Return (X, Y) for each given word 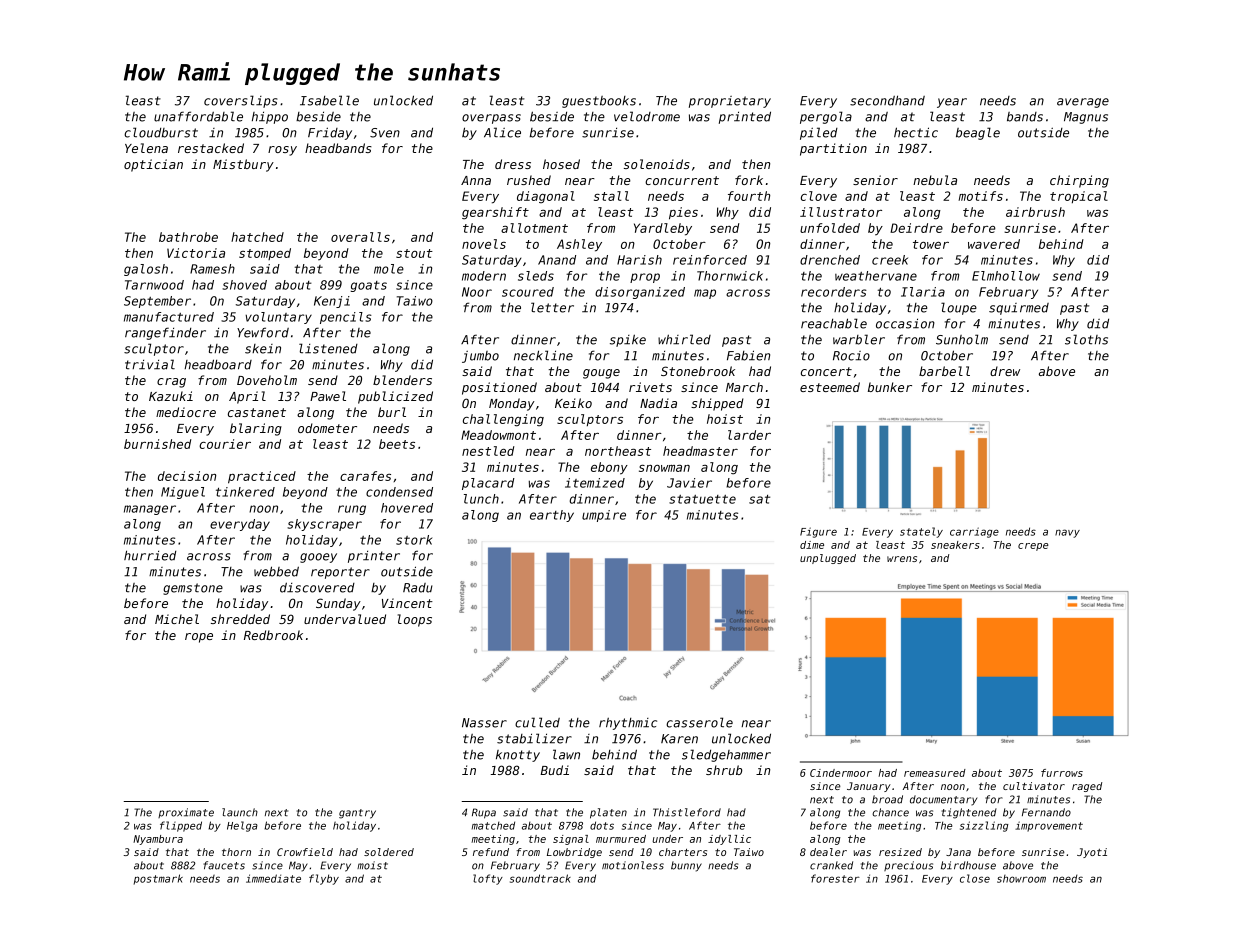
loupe (959, 308)
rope (199, 638)
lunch (481, 499)
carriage (974, 532)
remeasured (935, 773)
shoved (244, 285)
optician (153, 165)
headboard (218, 364)
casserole (699, 722)
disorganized (640, 293)
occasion (905, 323)
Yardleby (663, 229)
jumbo (480, 357)
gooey (318, 558)
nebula (935, 180)
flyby (324, 879)
